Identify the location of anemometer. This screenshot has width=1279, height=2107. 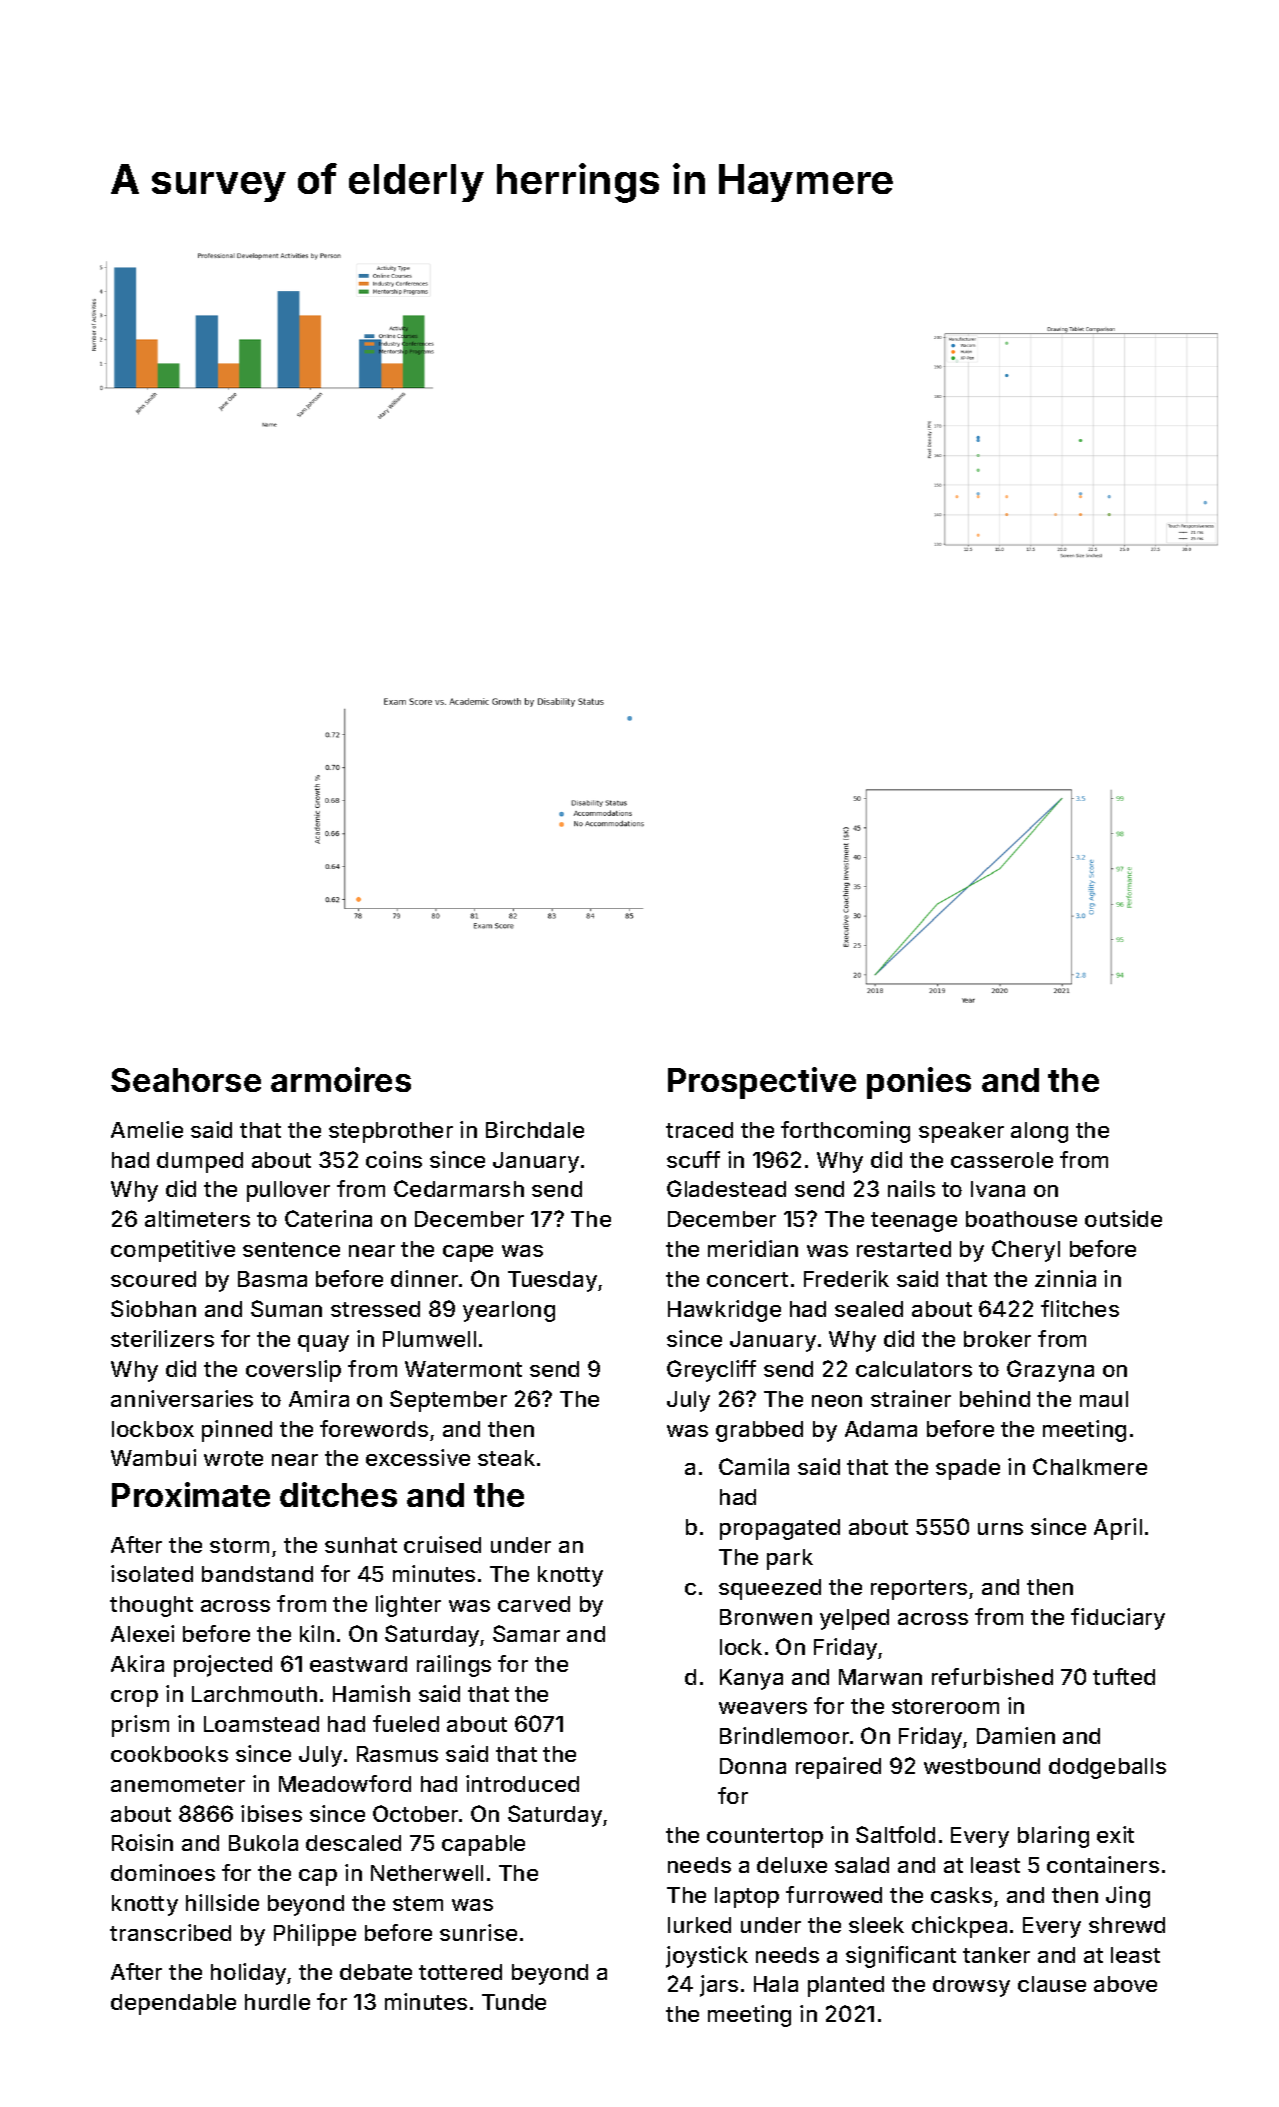
(178, 1784).
